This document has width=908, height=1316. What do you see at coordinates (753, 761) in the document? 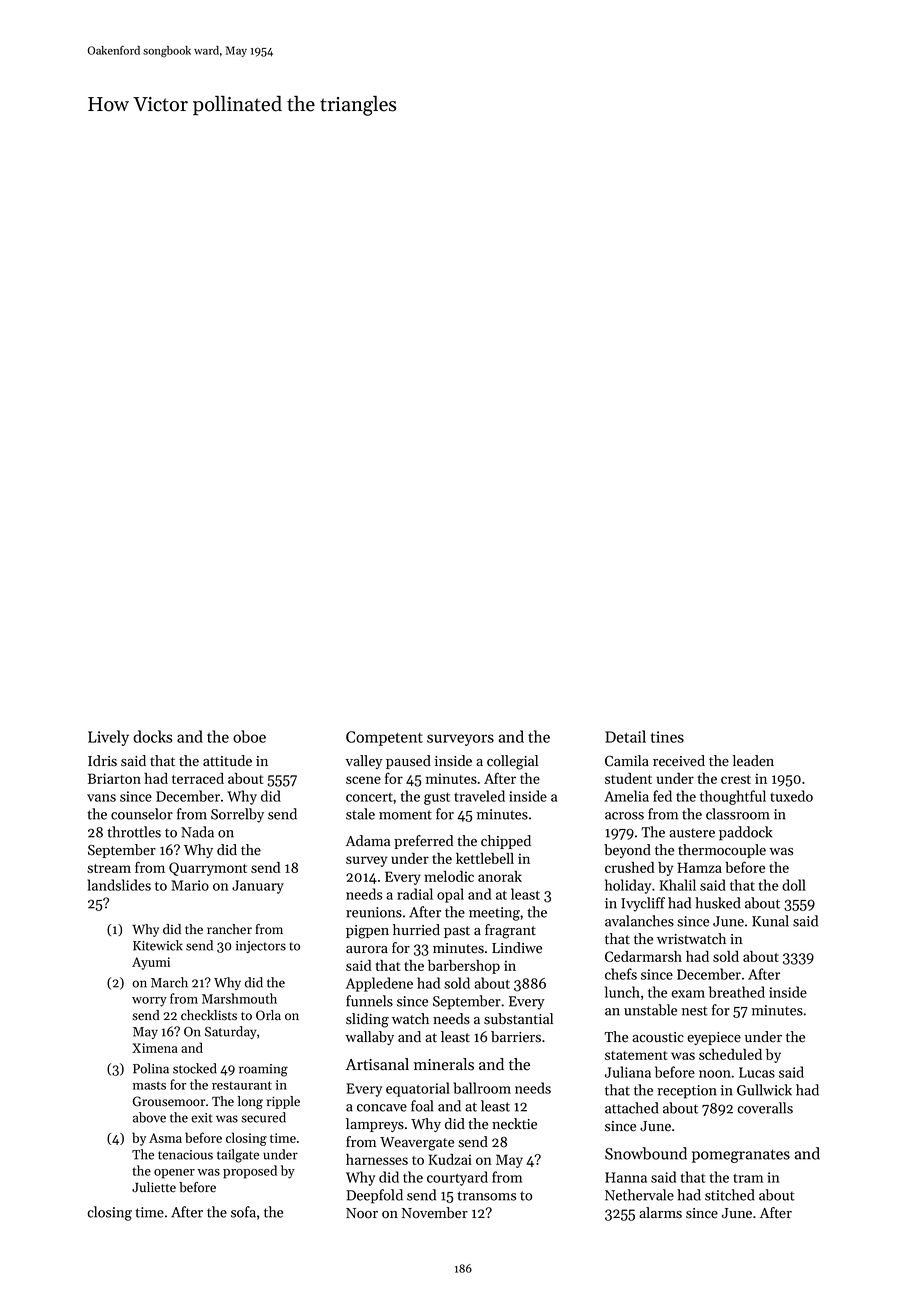
I see `leaden` at bounding box center [753, 761].
